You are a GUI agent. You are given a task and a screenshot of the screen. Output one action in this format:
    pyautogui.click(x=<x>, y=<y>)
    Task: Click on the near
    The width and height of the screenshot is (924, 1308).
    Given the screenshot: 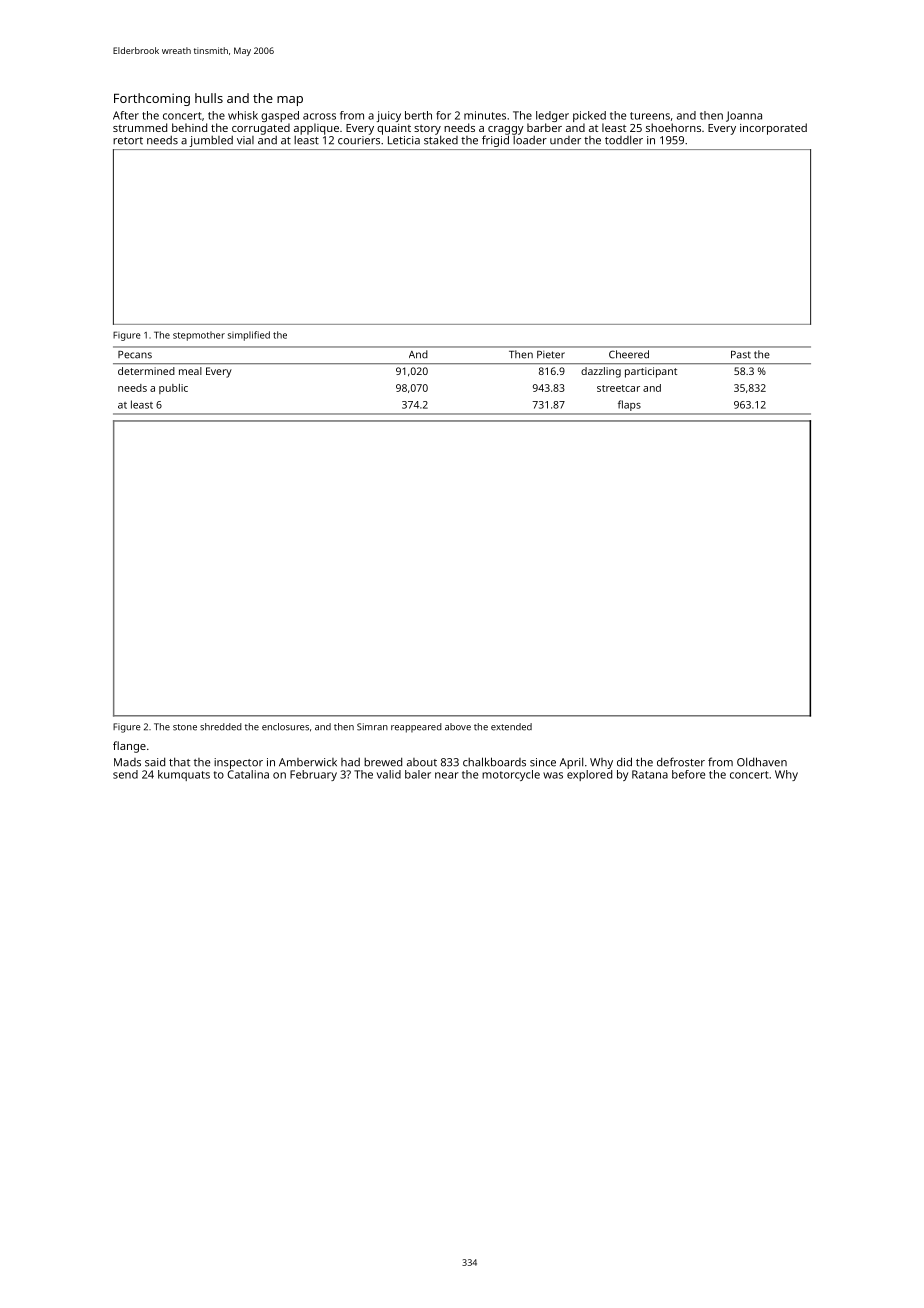 What is the action you would take?
    pyautogui.click(x=447, y=775)
